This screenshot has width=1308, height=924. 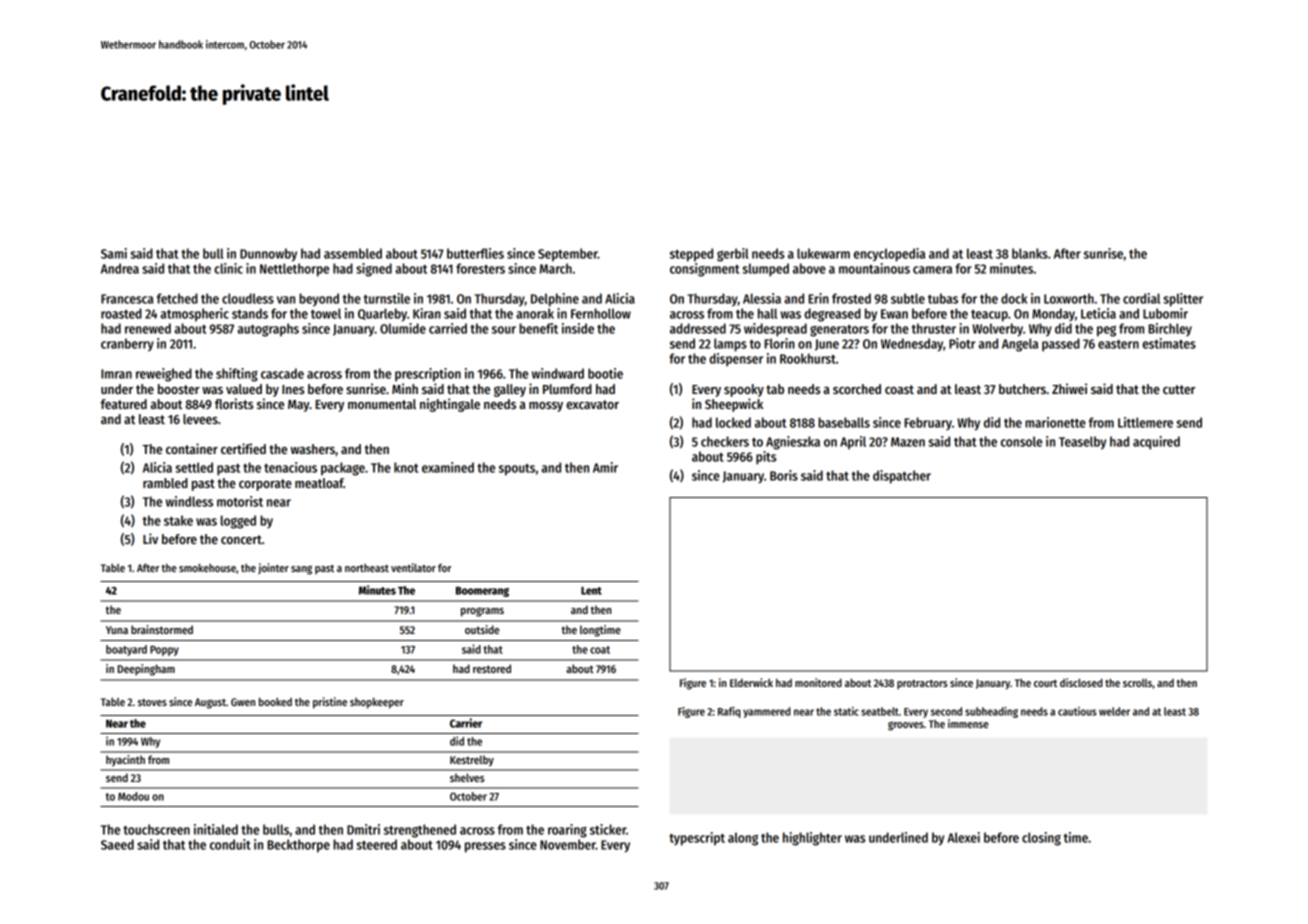 What do you see at coordinates (765, 270) in the screenshot?
I see `slumped` at bounding box center [765, 270].
